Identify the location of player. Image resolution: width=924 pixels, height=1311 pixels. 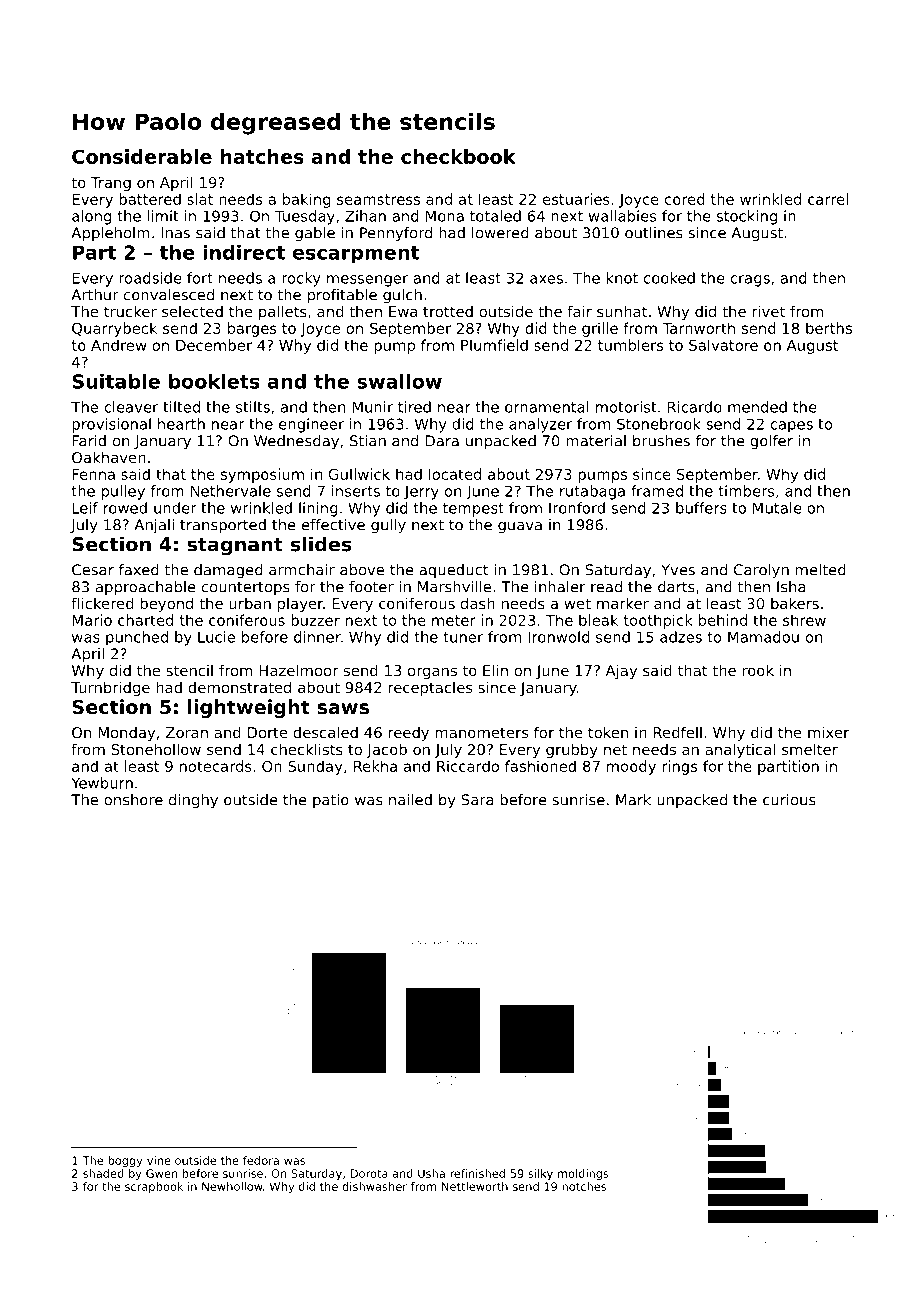
(300, 605).
